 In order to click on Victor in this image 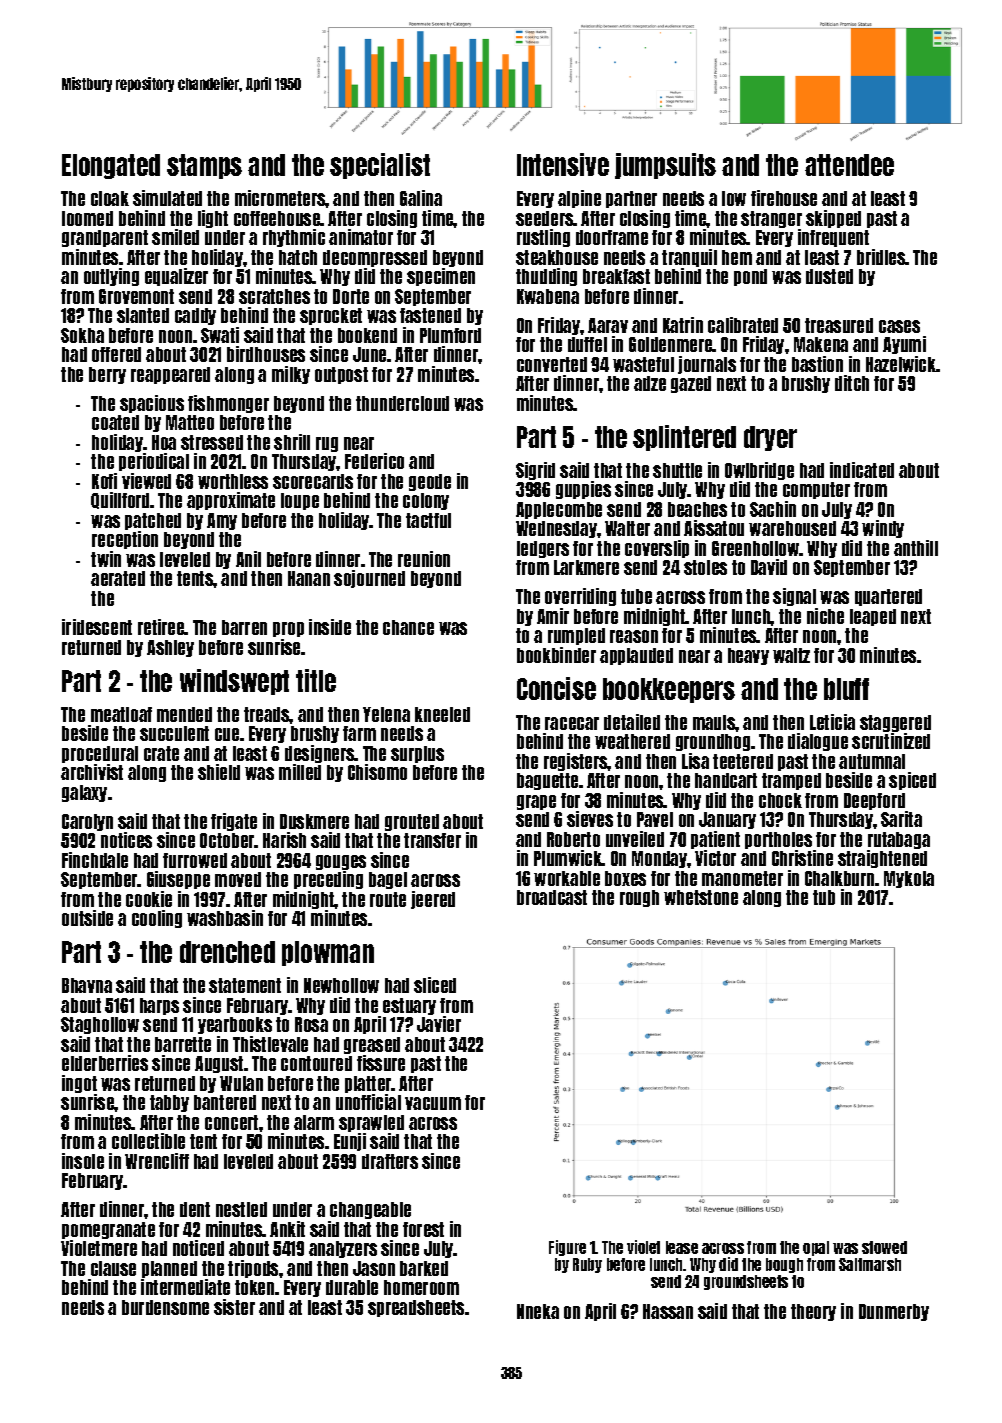, I will do `click(715, 858)`.
